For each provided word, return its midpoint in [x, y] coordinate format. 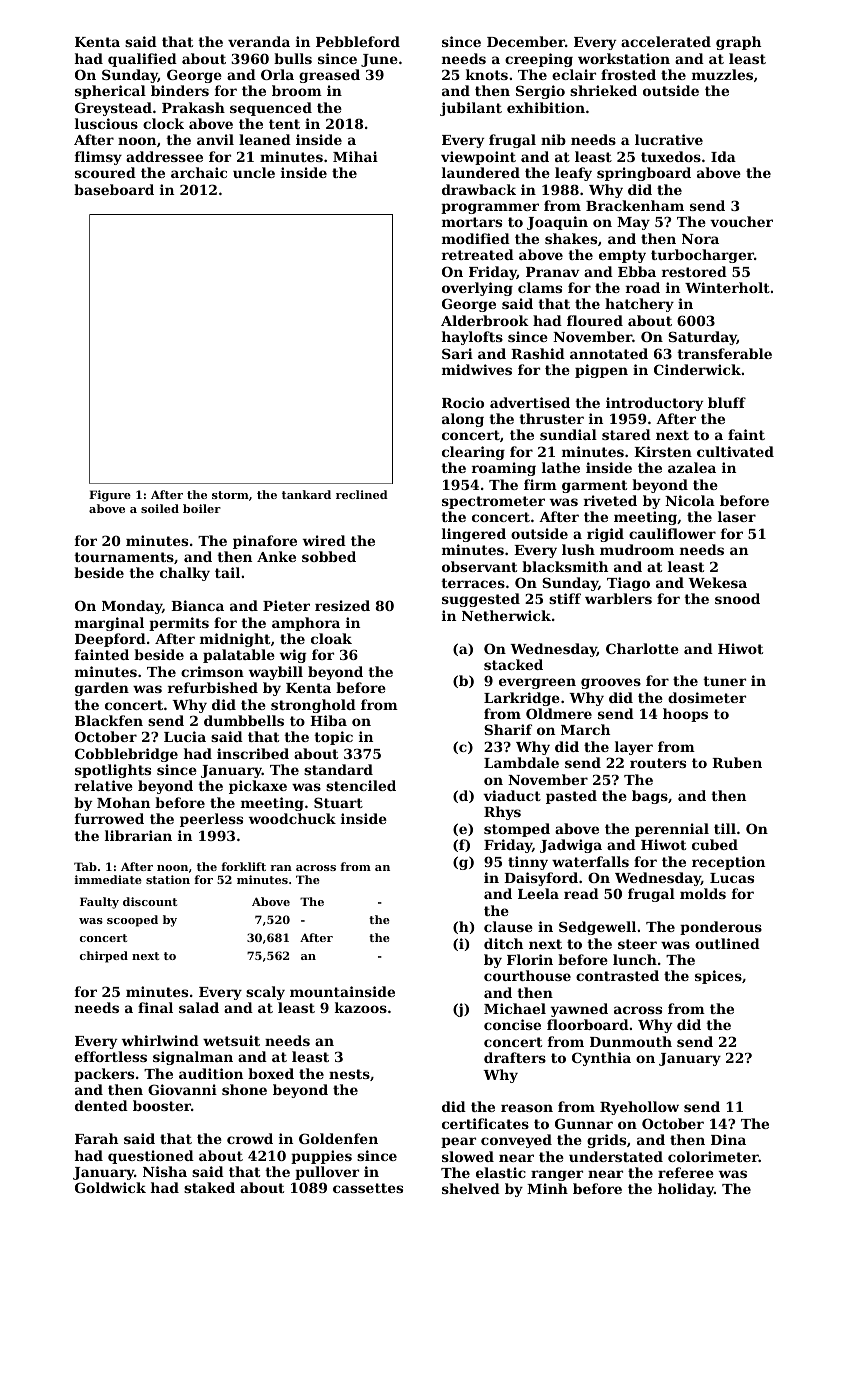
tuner [724, 681]
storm [230, 495]
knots [487, 74]
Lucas [732, 878]
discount [150, 901]
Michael [515, 1008]
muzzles [722, 74]
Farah [96, 1138]
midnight [235, 640]
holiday [686, 1190]
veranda [259, 41]
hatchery [639, 305]
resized [342, 605]
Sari [457, 353]
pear [458, 1142]
